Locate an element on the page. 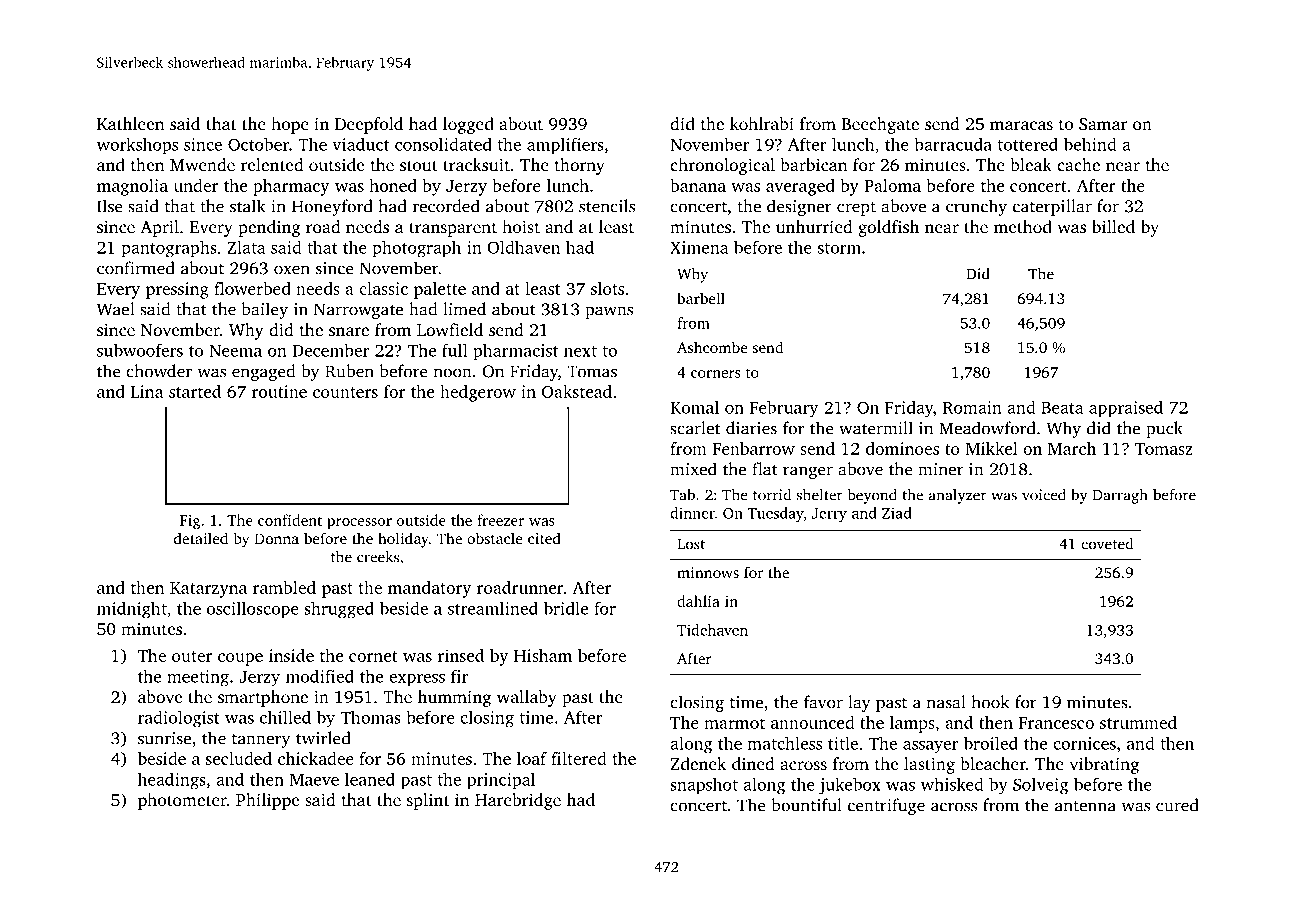 Image resolution: width=1308 pixels, height=924 pixels. minnows is located at coordinates (708, 572).
